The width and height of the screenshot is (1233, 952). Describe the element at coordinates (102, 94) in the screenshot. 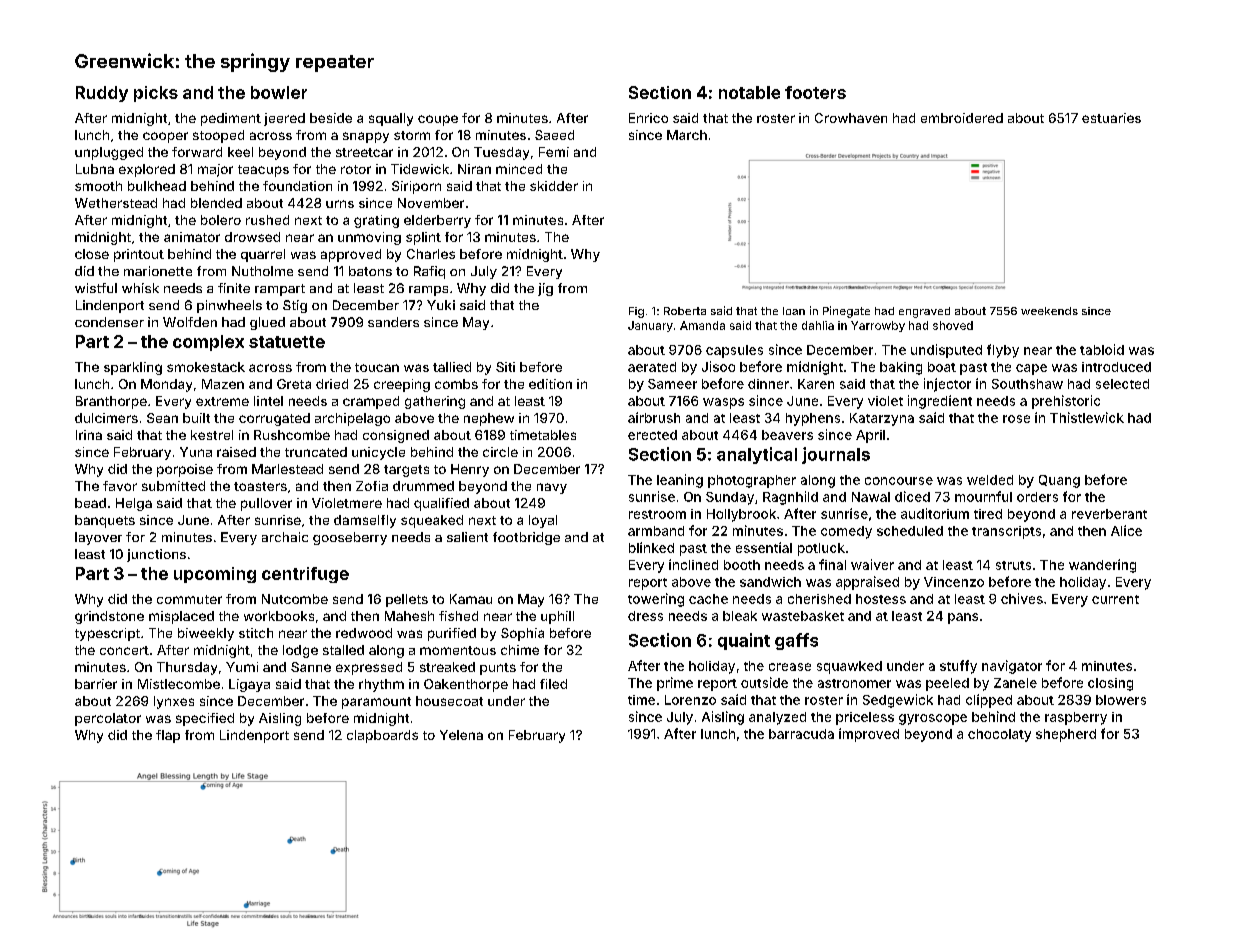

I see `Ruddy` at that location.
